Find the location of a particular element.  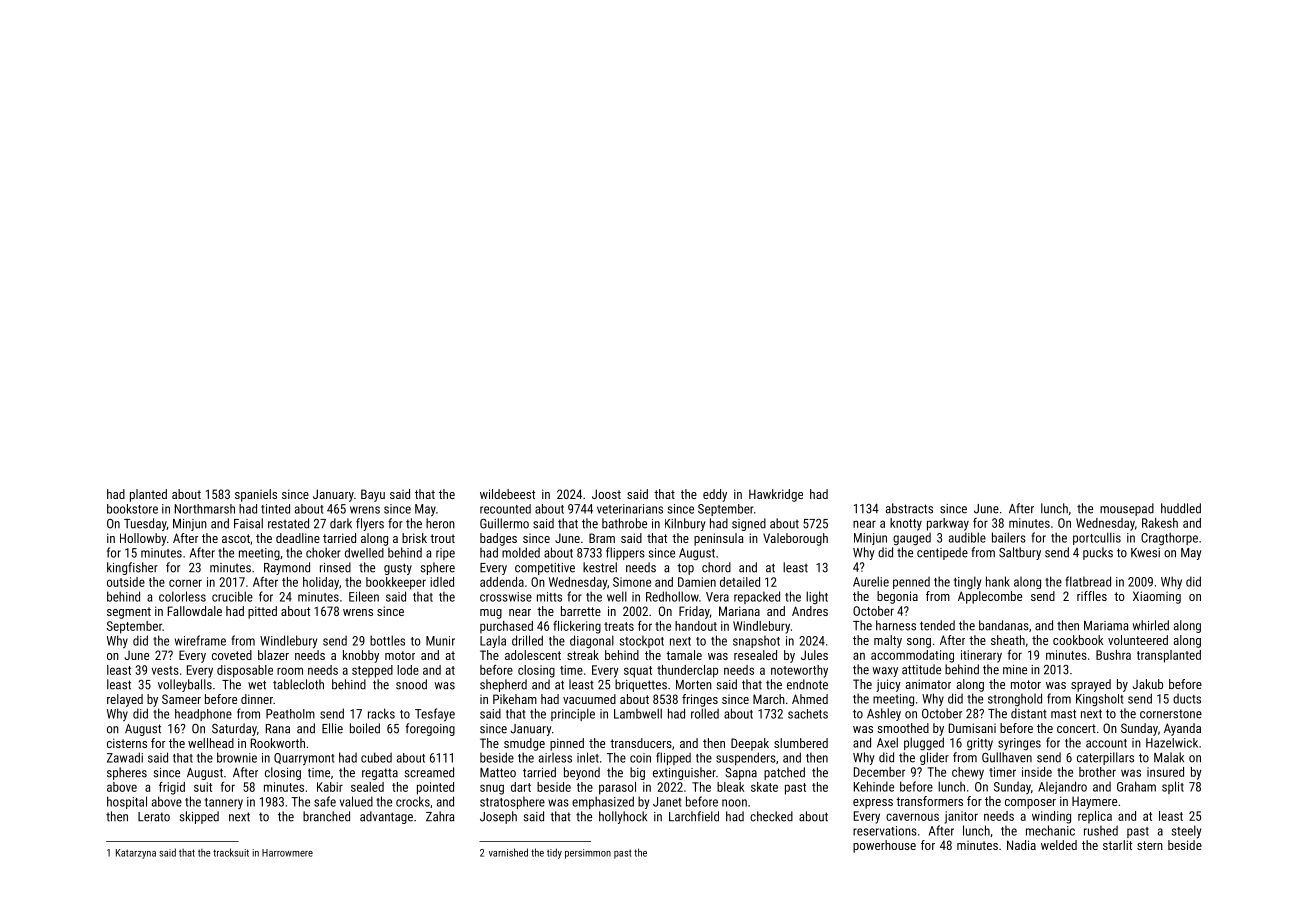

huddled is located at coordinates (1181, 508).
